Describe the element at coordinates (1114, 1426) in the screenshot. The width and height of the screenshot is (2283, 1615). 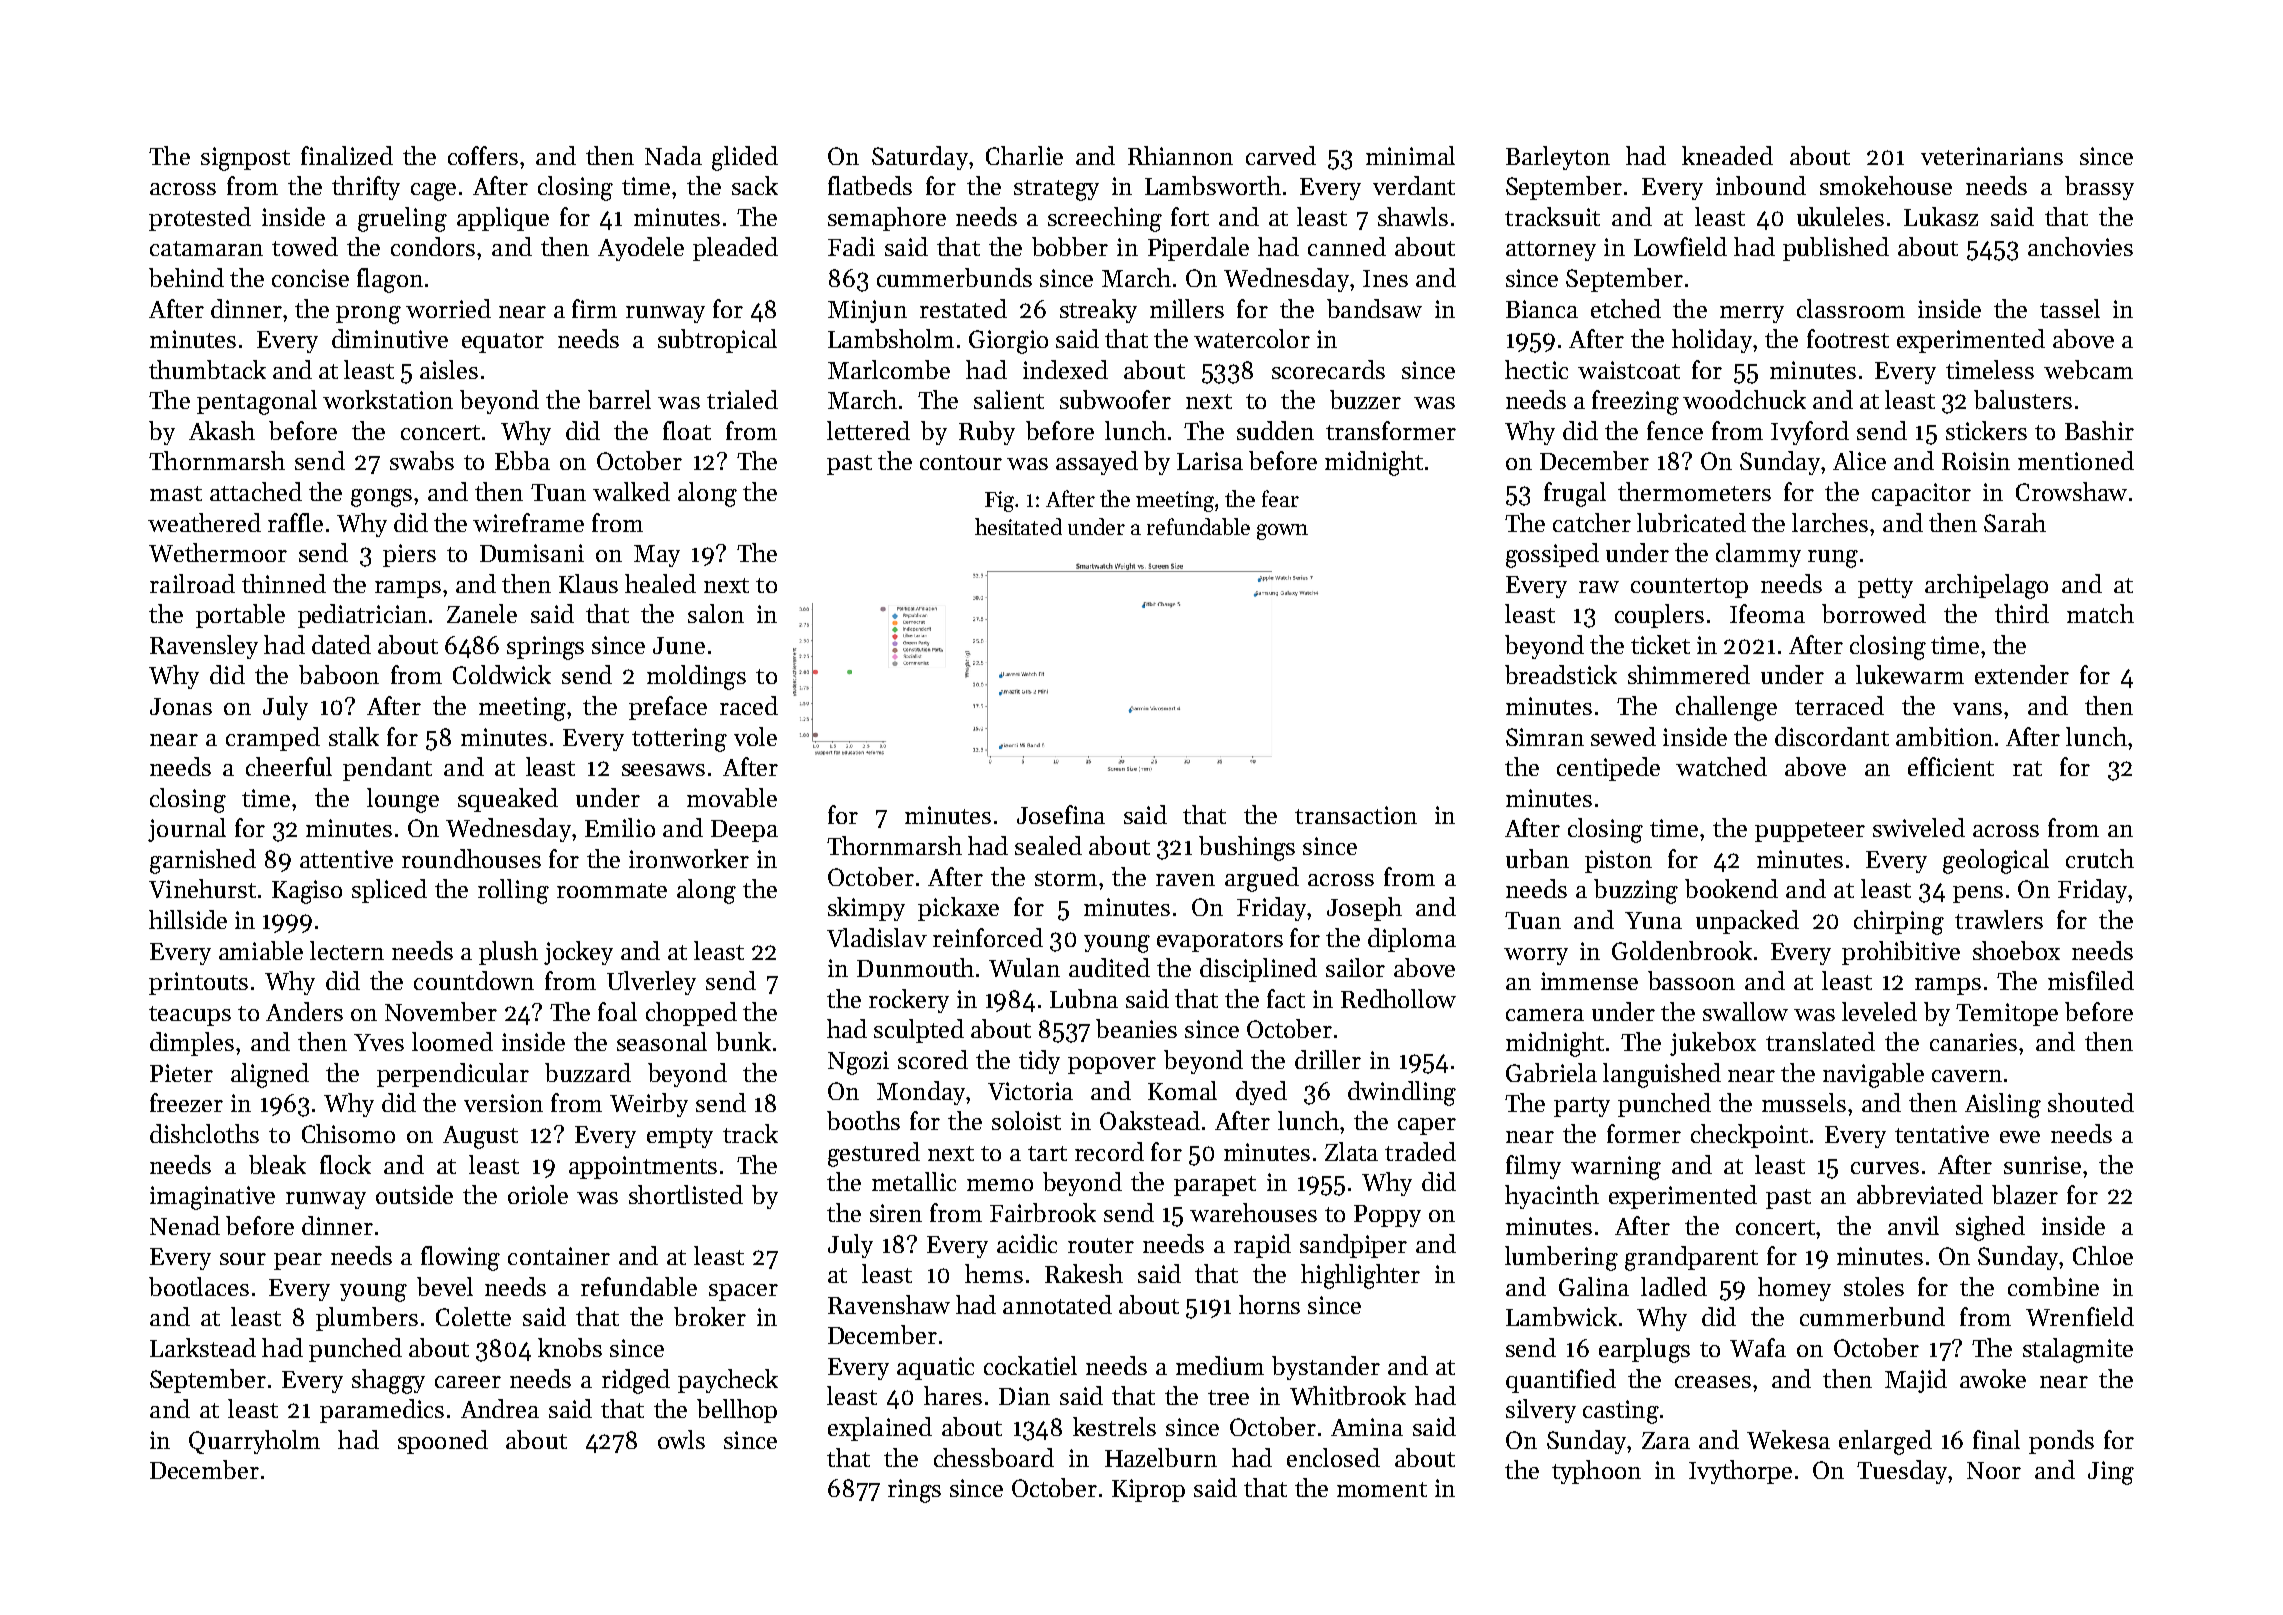
I see `kestrels` at that location.
